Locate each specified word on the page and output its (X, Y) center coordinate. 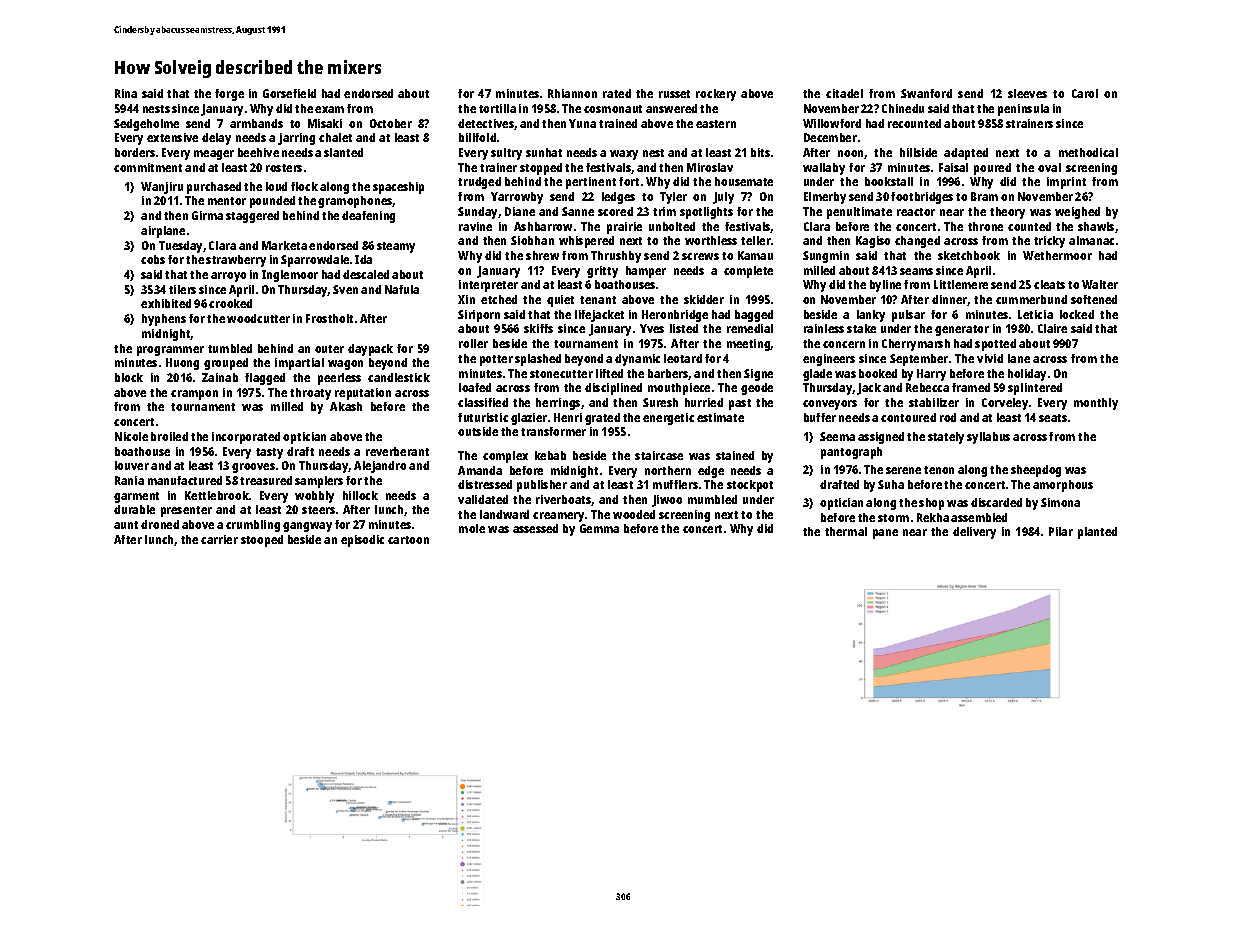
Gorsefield (289, 93)
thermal (846, 531)
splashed (538, 360)
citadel (844, 93)
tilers (182, 289)
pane (885, 534)
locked (1077, 314)
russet (674, 94)
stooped (262, 541)
